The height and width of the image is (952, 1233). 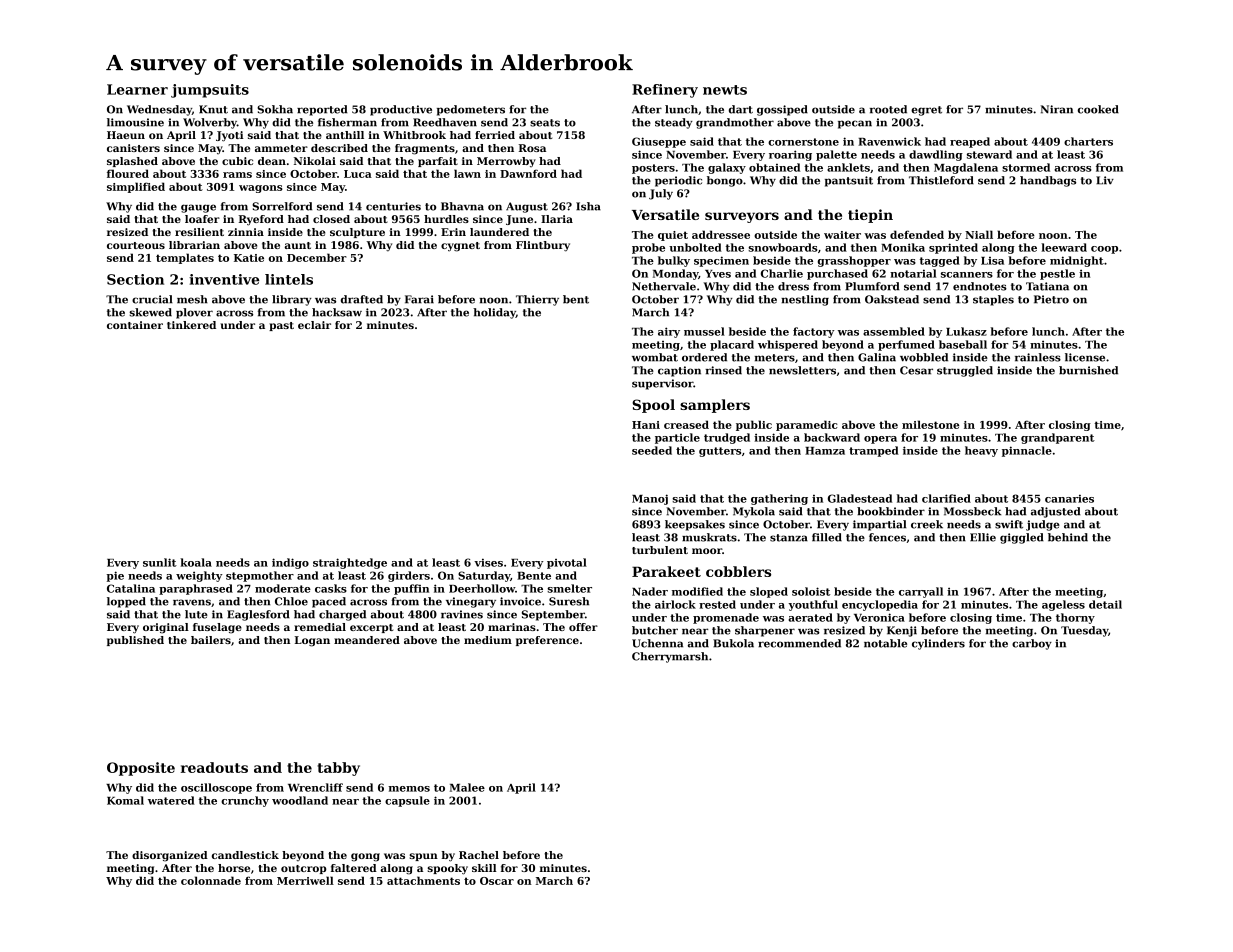 I want to click on Merriwell, so click(x=305, y=880).
